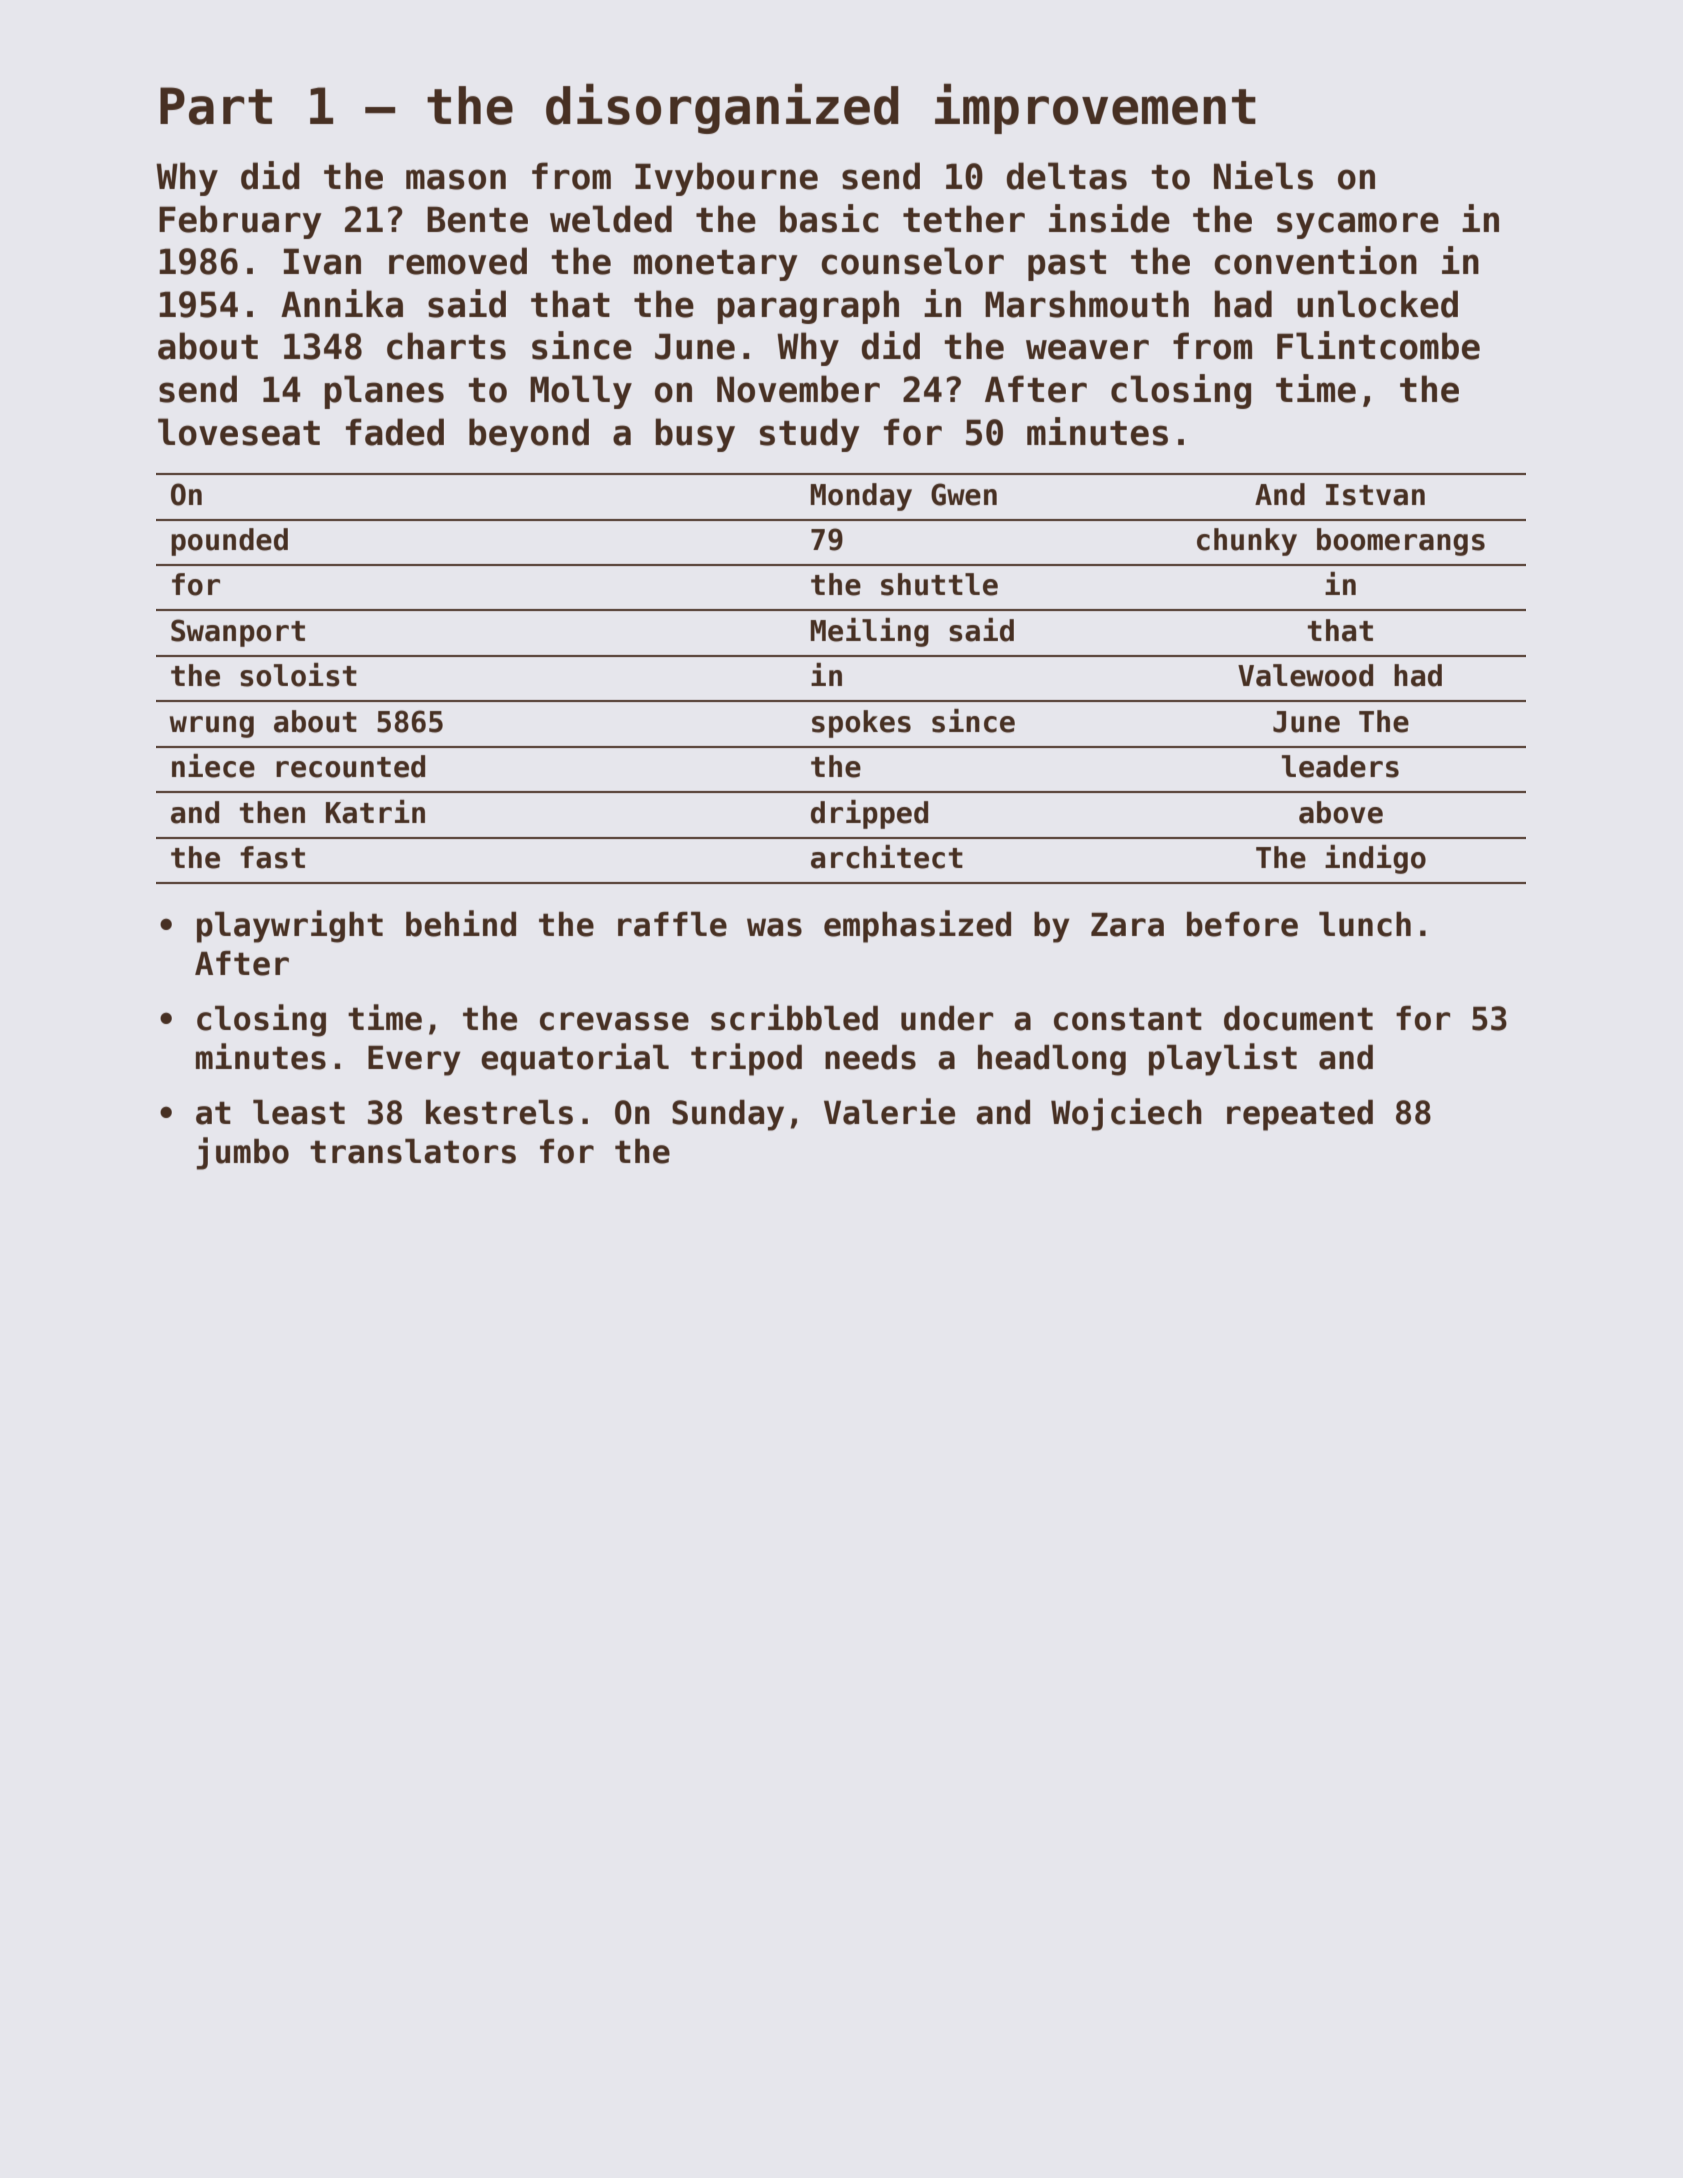  I want to click on sycamore, so click(1358, 225).
